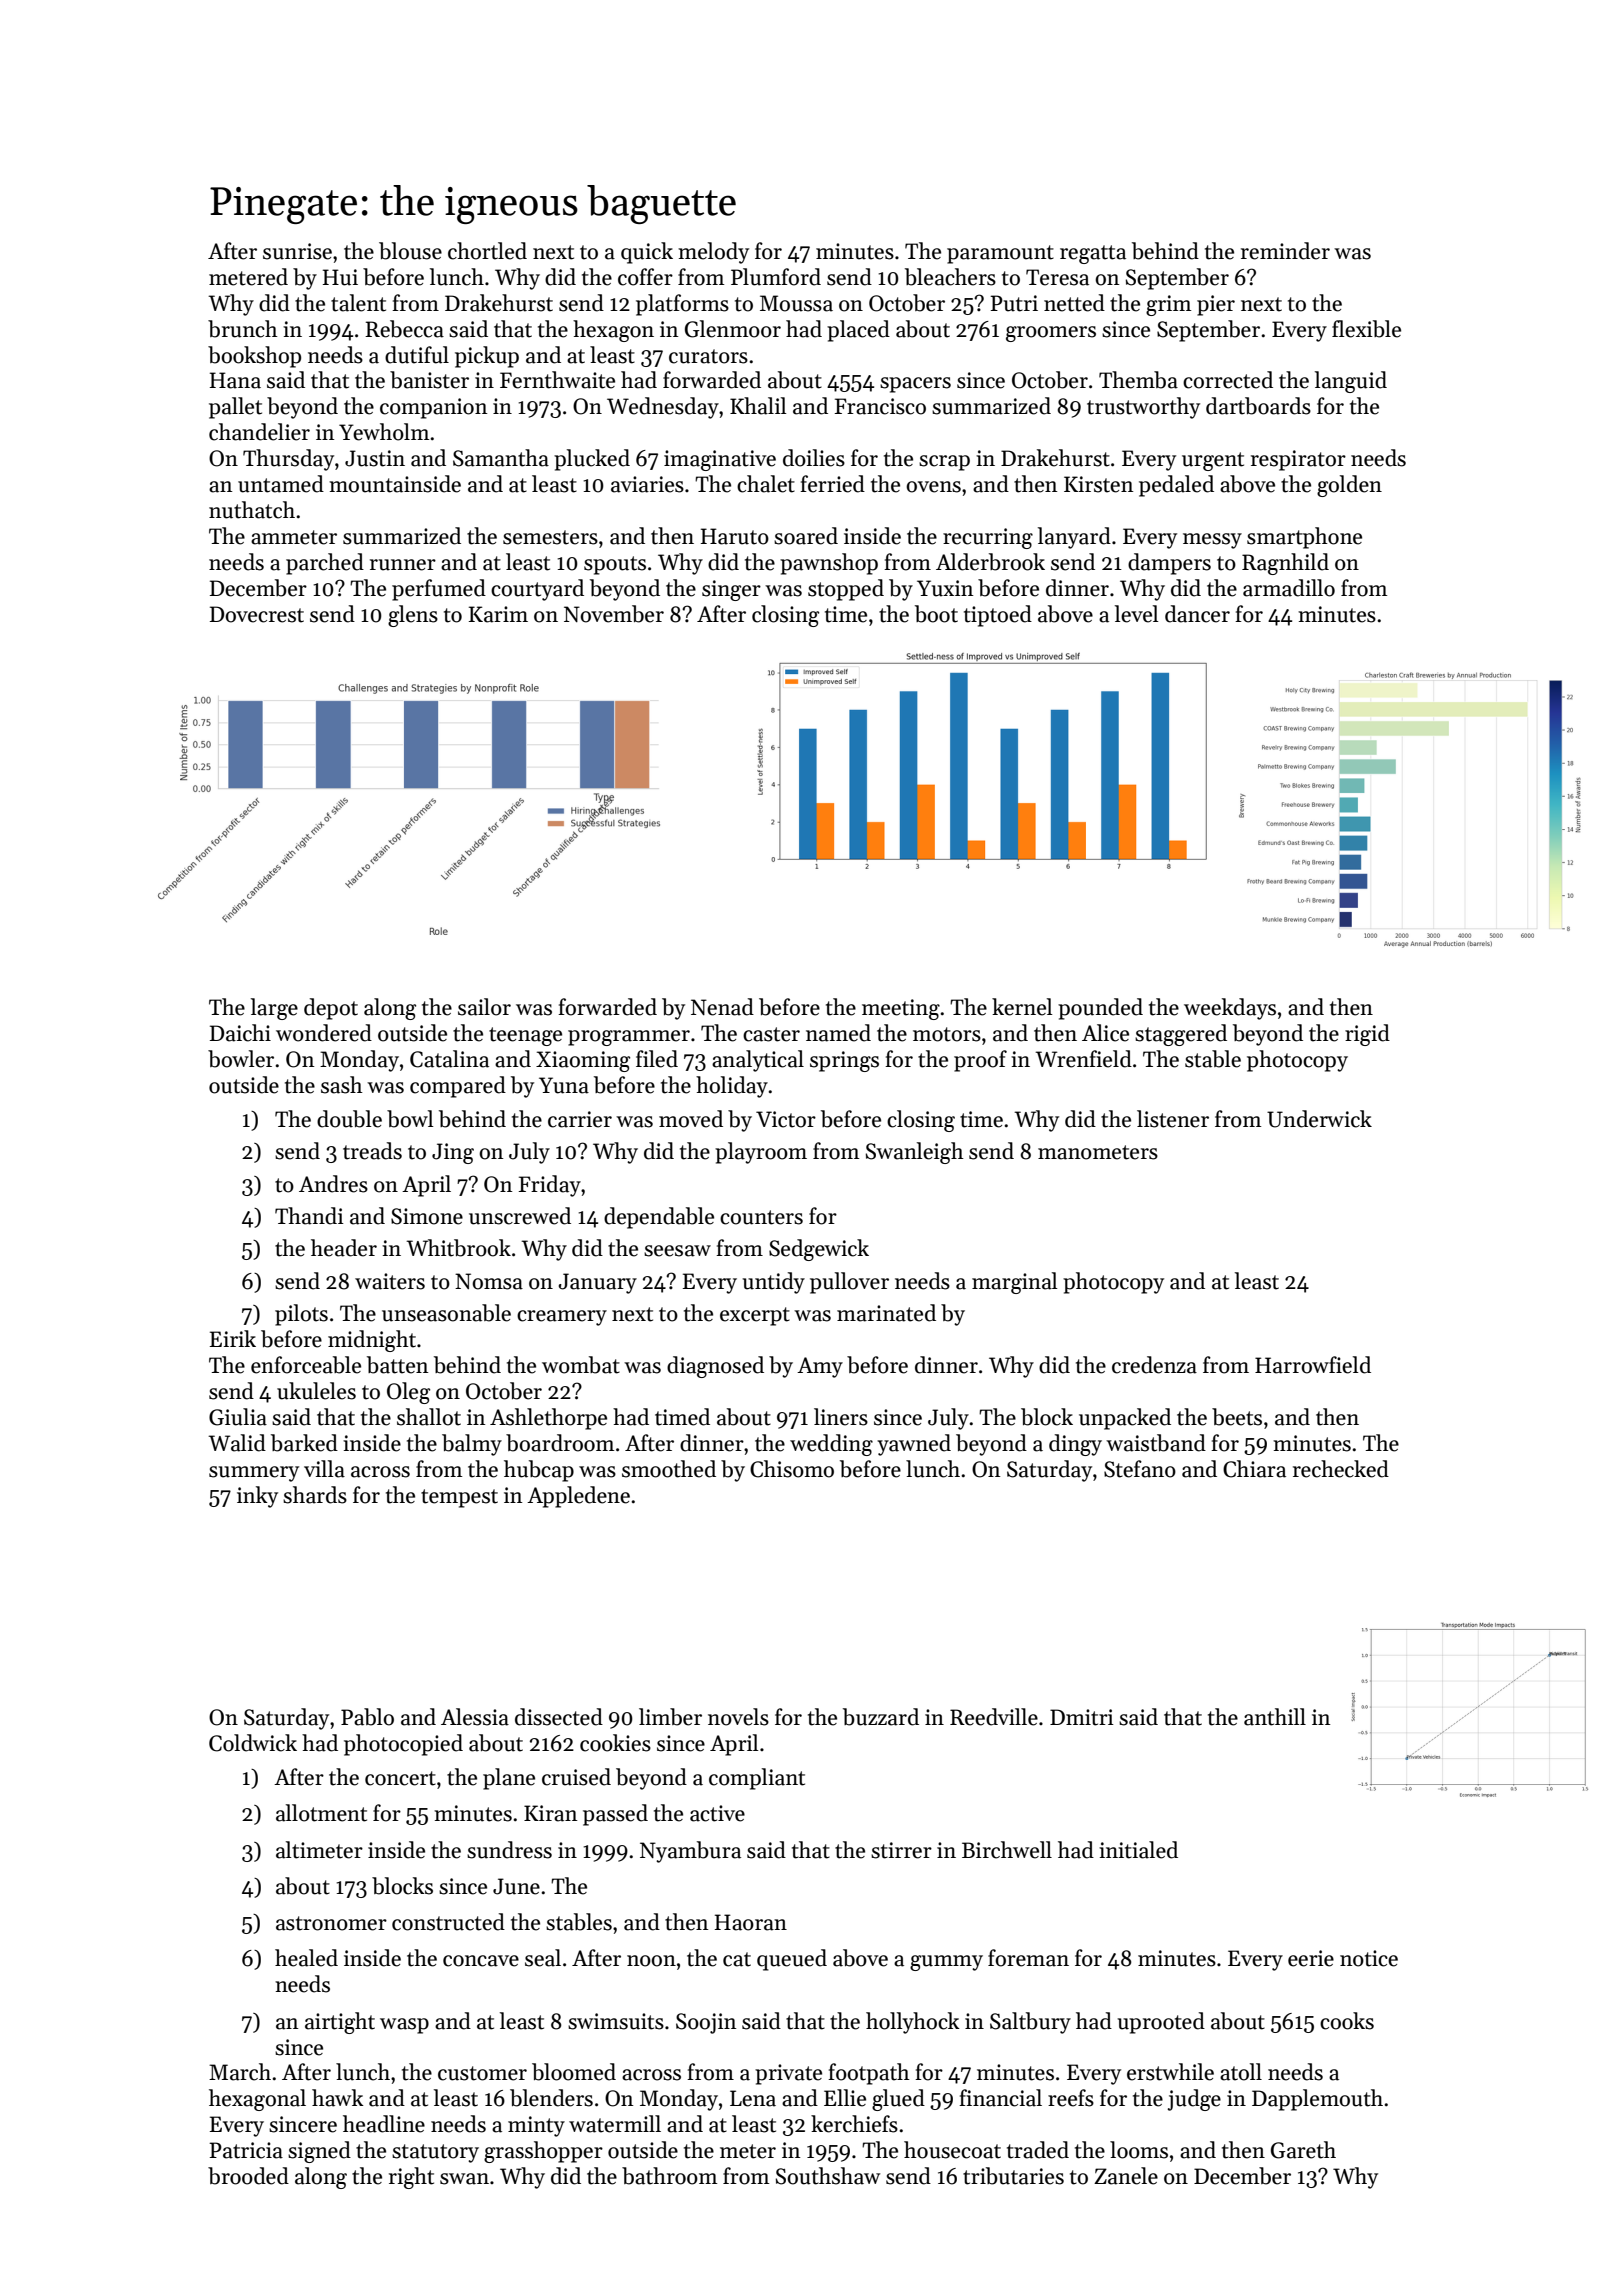 The height and width of the screenshot is (2292, 1620). Describe the element at coordinates (1014, 1283) in the screenshot. I see `marginal` at that location.
